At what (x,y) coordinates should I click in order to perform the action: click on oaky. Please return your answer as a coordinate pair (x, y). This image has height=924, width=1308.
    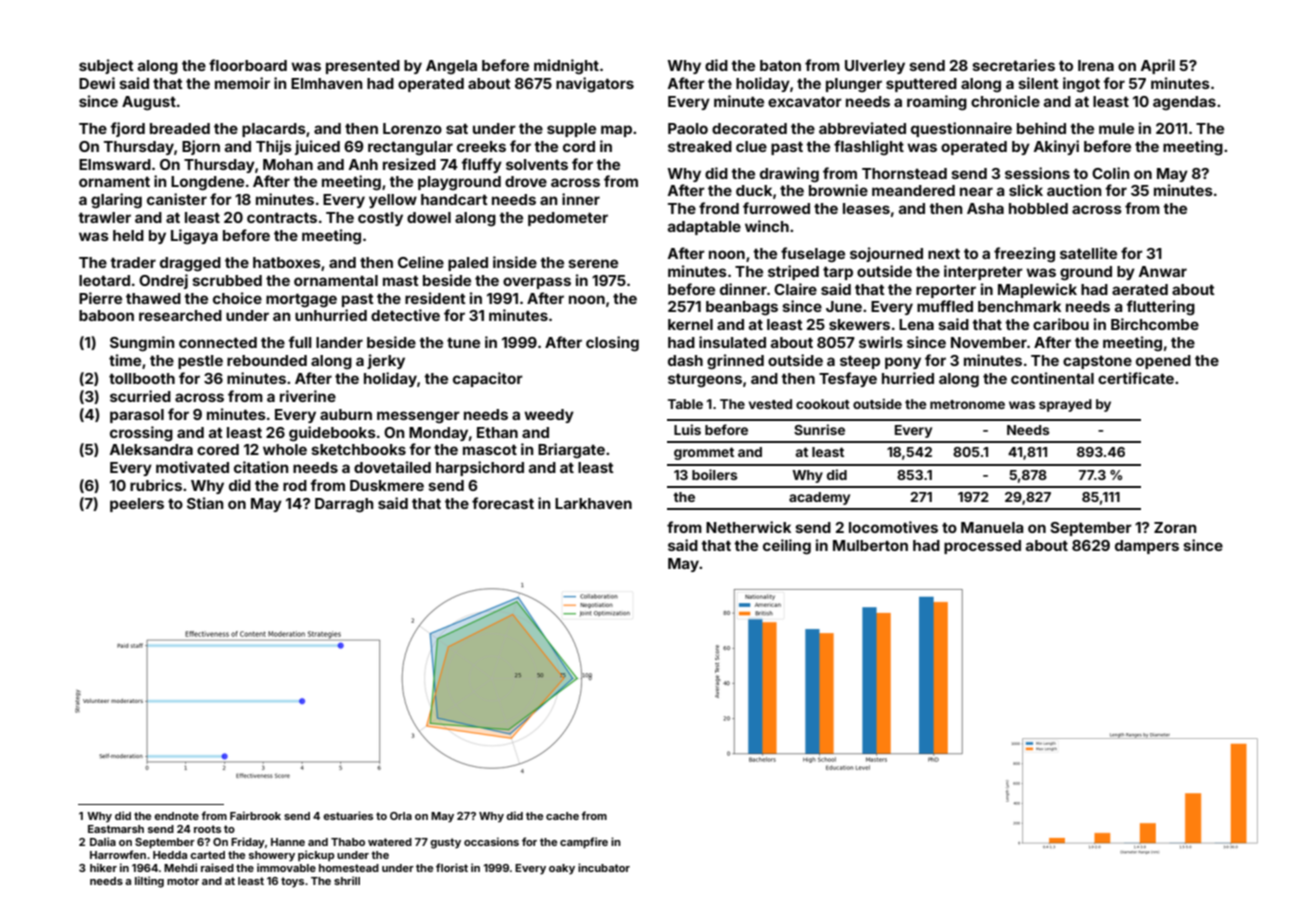
    Looking at the image, I should click on (562, 869).
